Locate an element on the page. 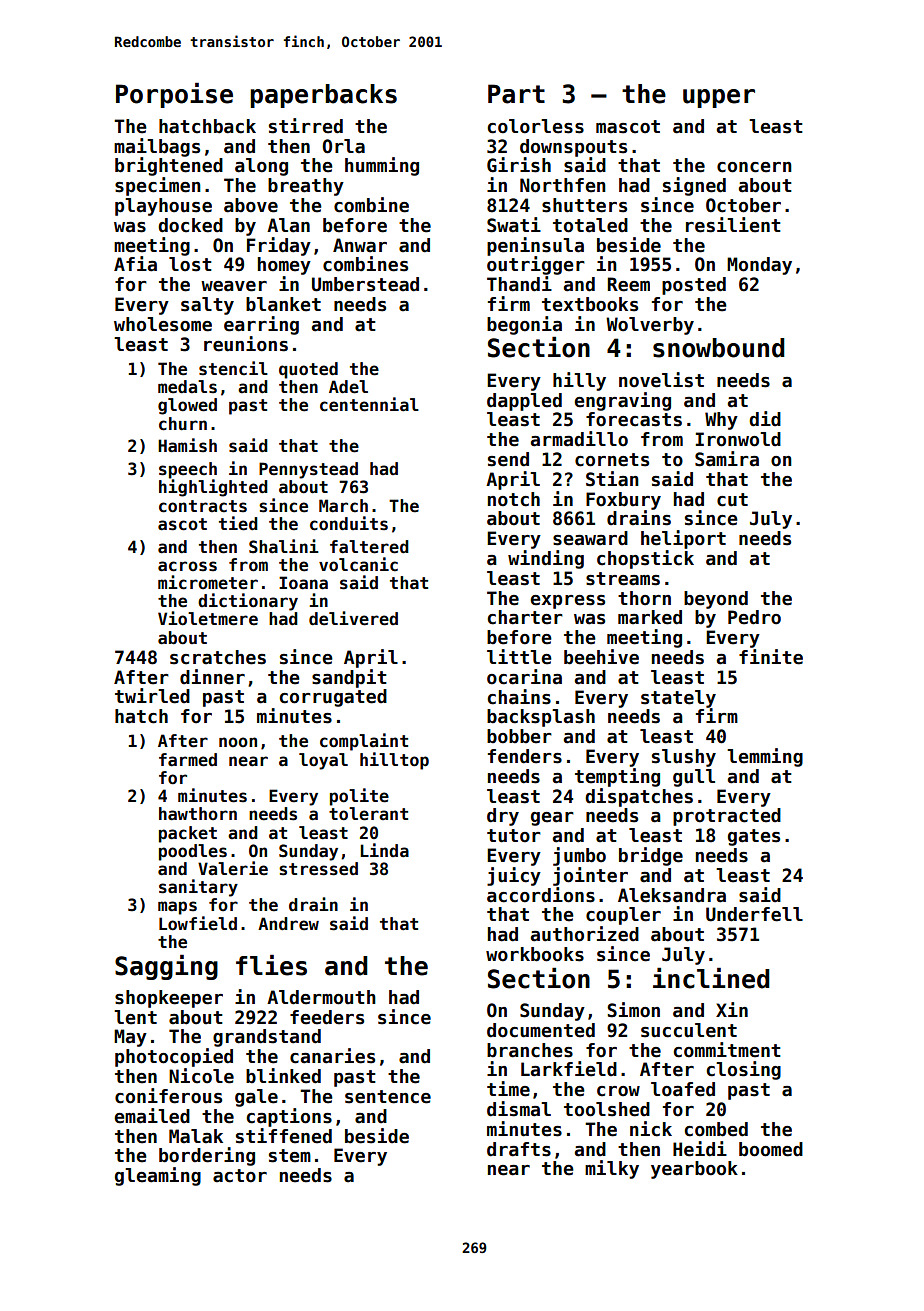 The image size is (924, 1311). centennial is located at coordinates (369, 404).
